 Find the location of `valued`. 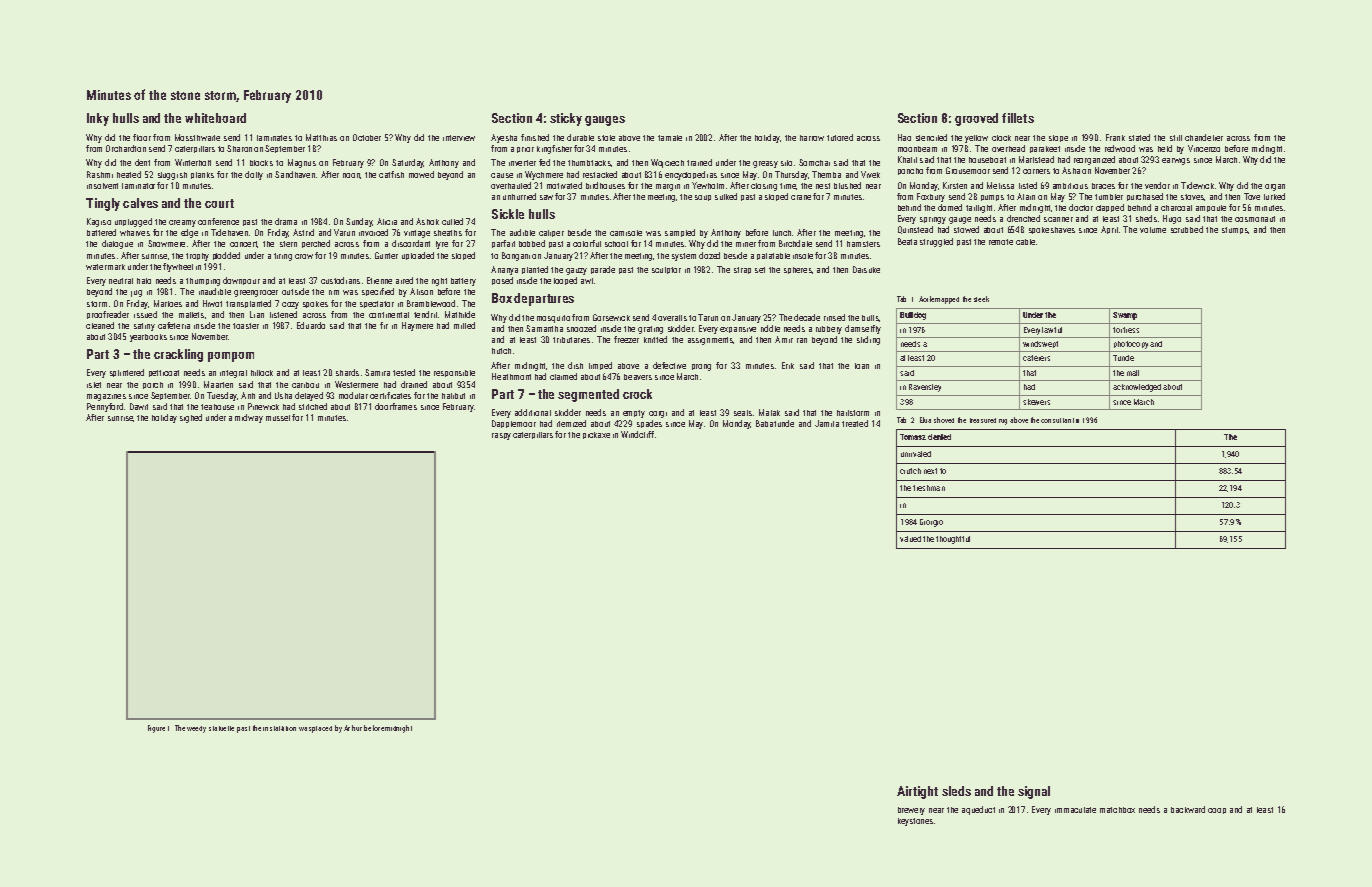

valued is located at coordinates (910, 539).
